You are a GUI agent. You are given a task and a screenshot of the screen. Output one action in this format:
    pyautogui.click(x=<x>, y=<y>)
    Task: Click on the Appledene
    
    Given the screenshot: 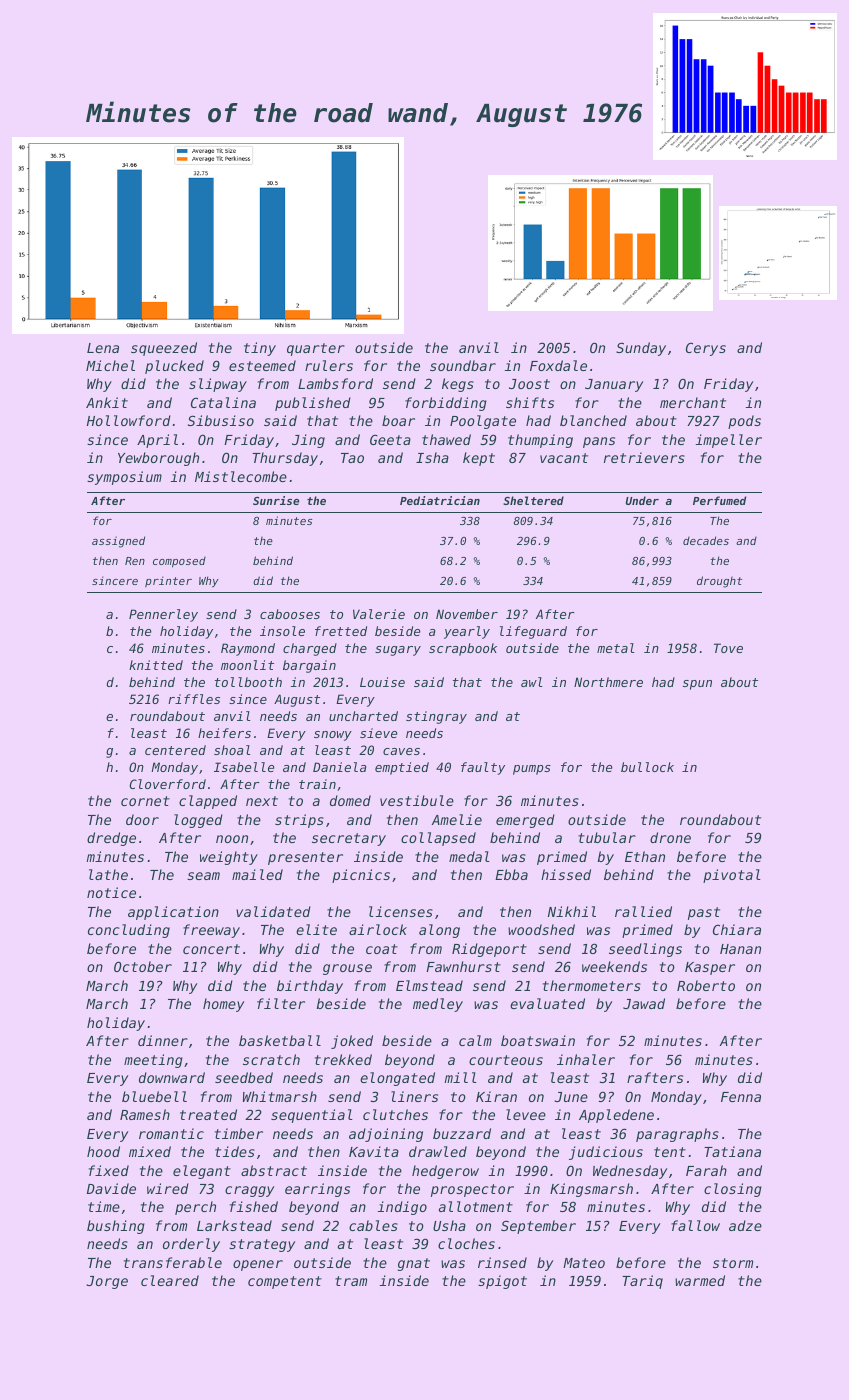 What is the action you would take?
    pyautogui.click(x=616, y=1116)
